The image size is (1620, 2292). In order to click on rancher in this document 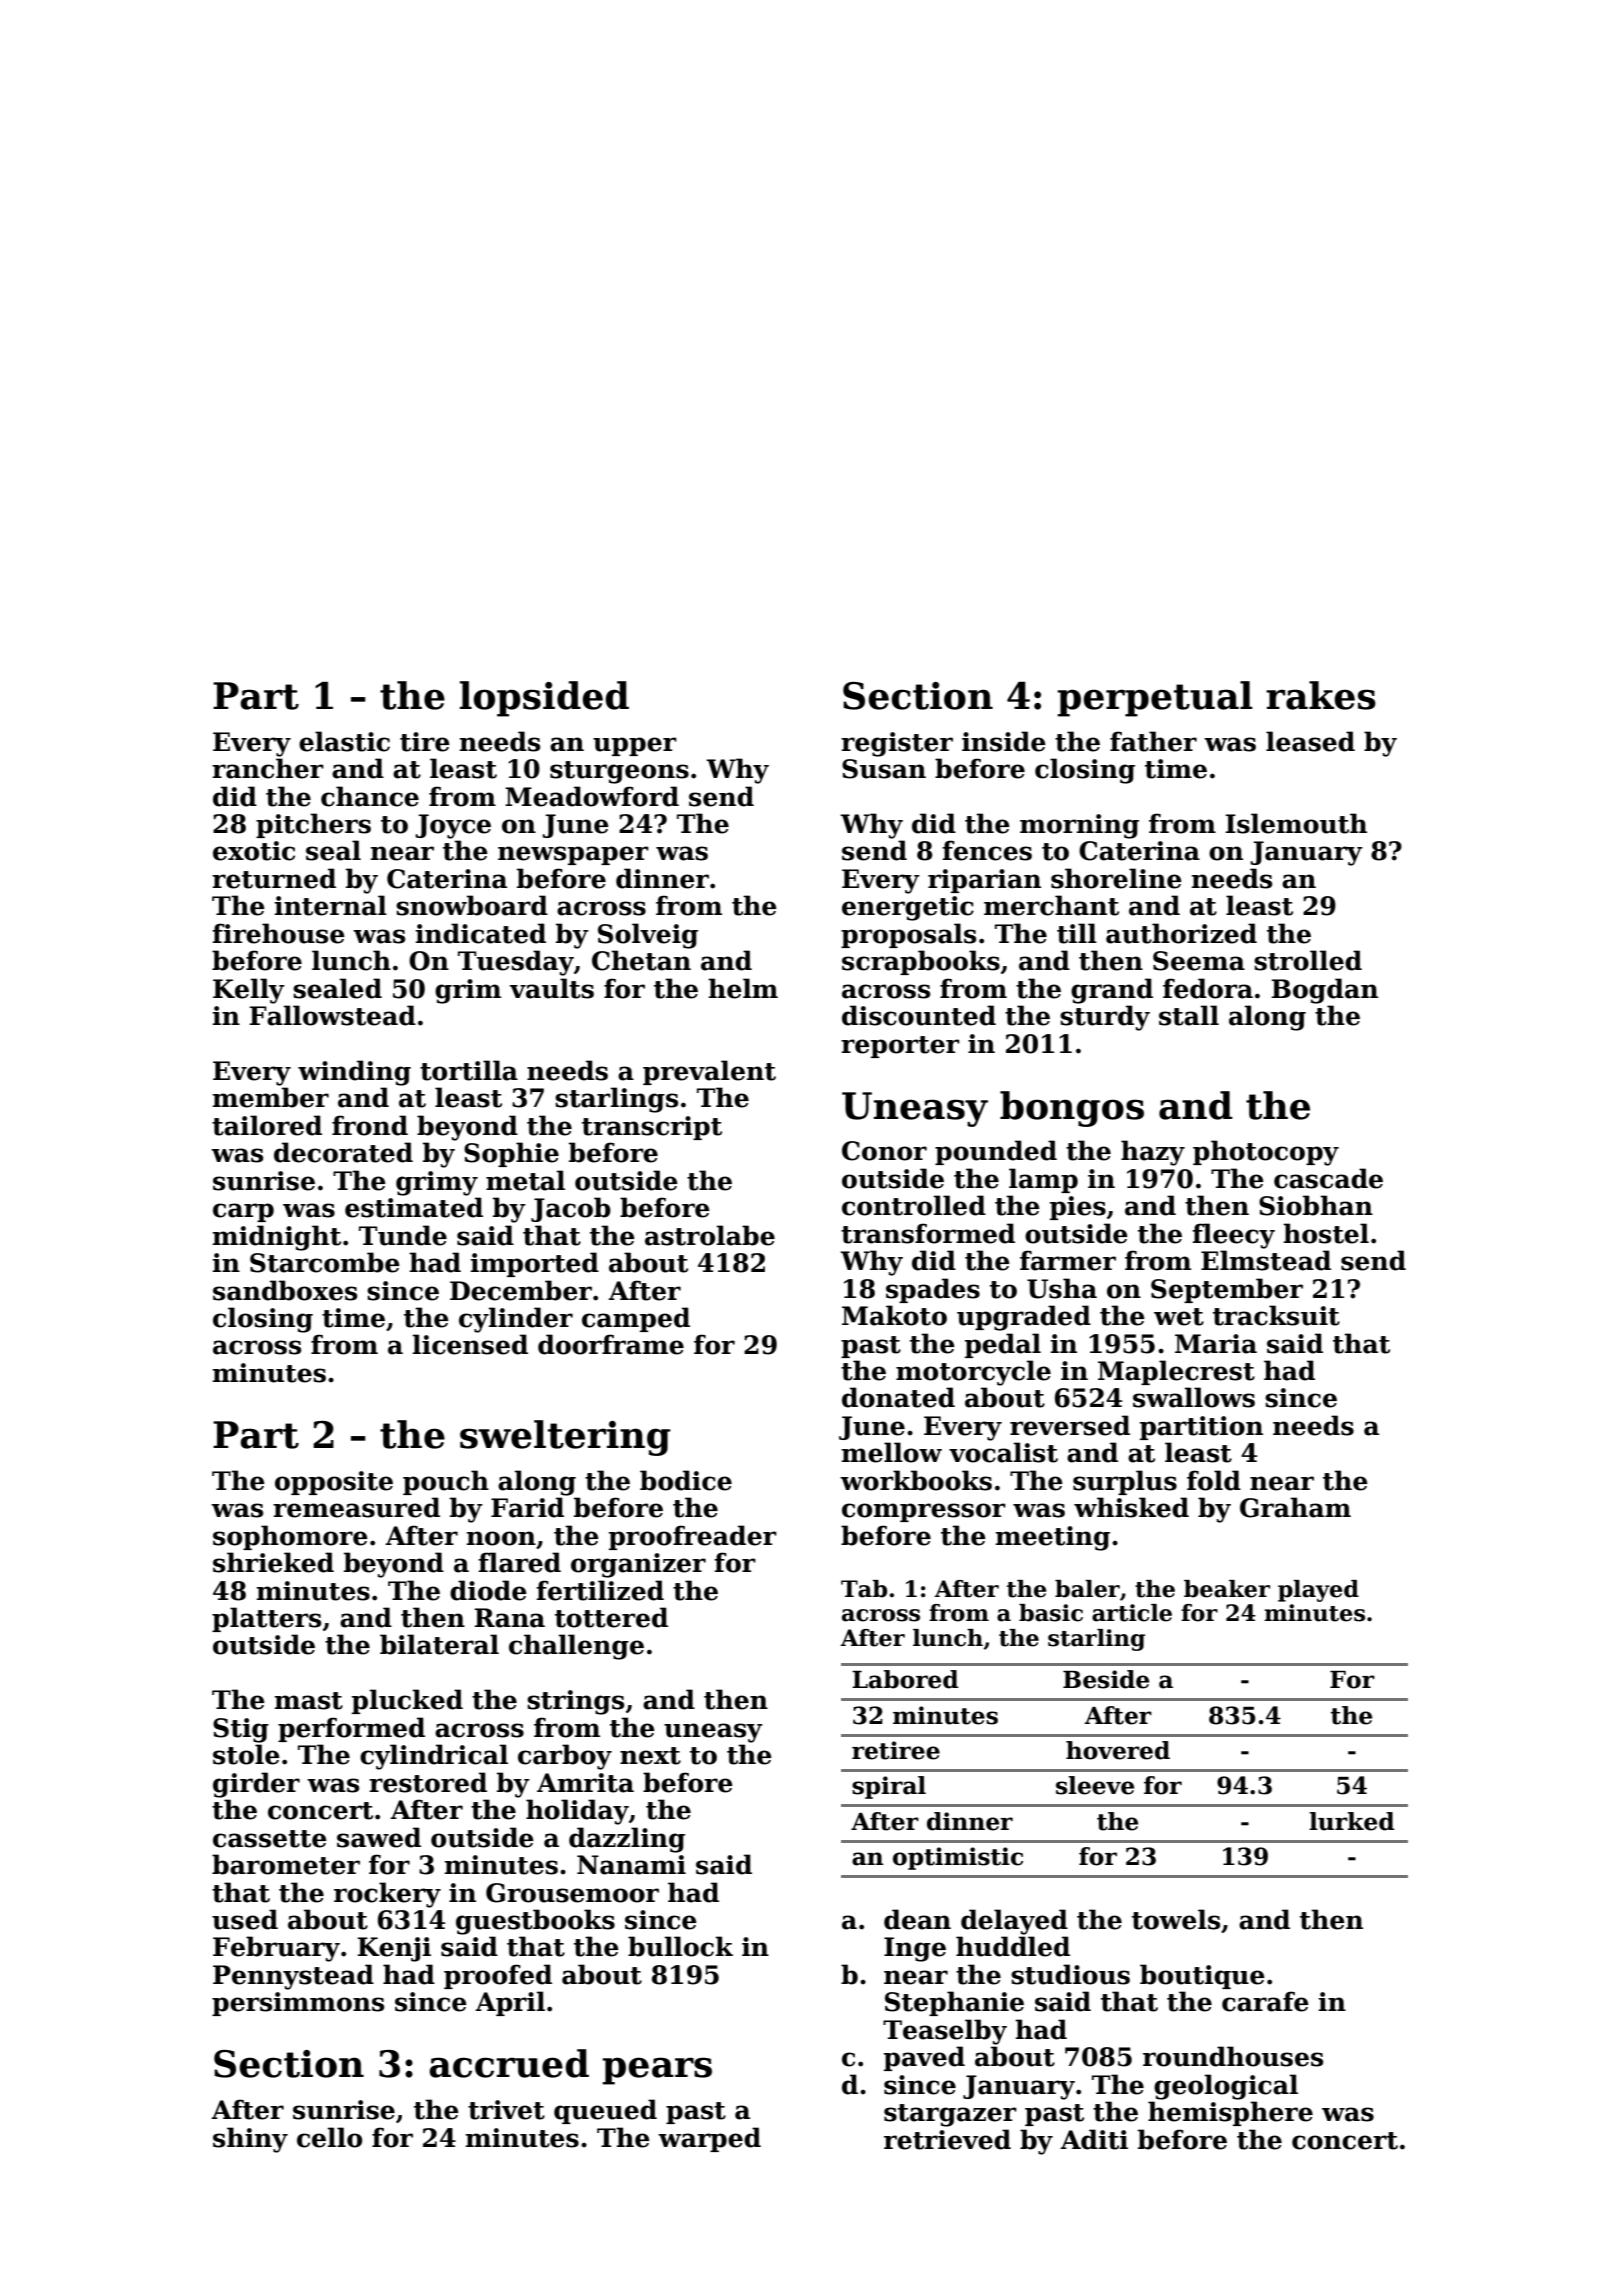, I will do `click(268, 768)`.
